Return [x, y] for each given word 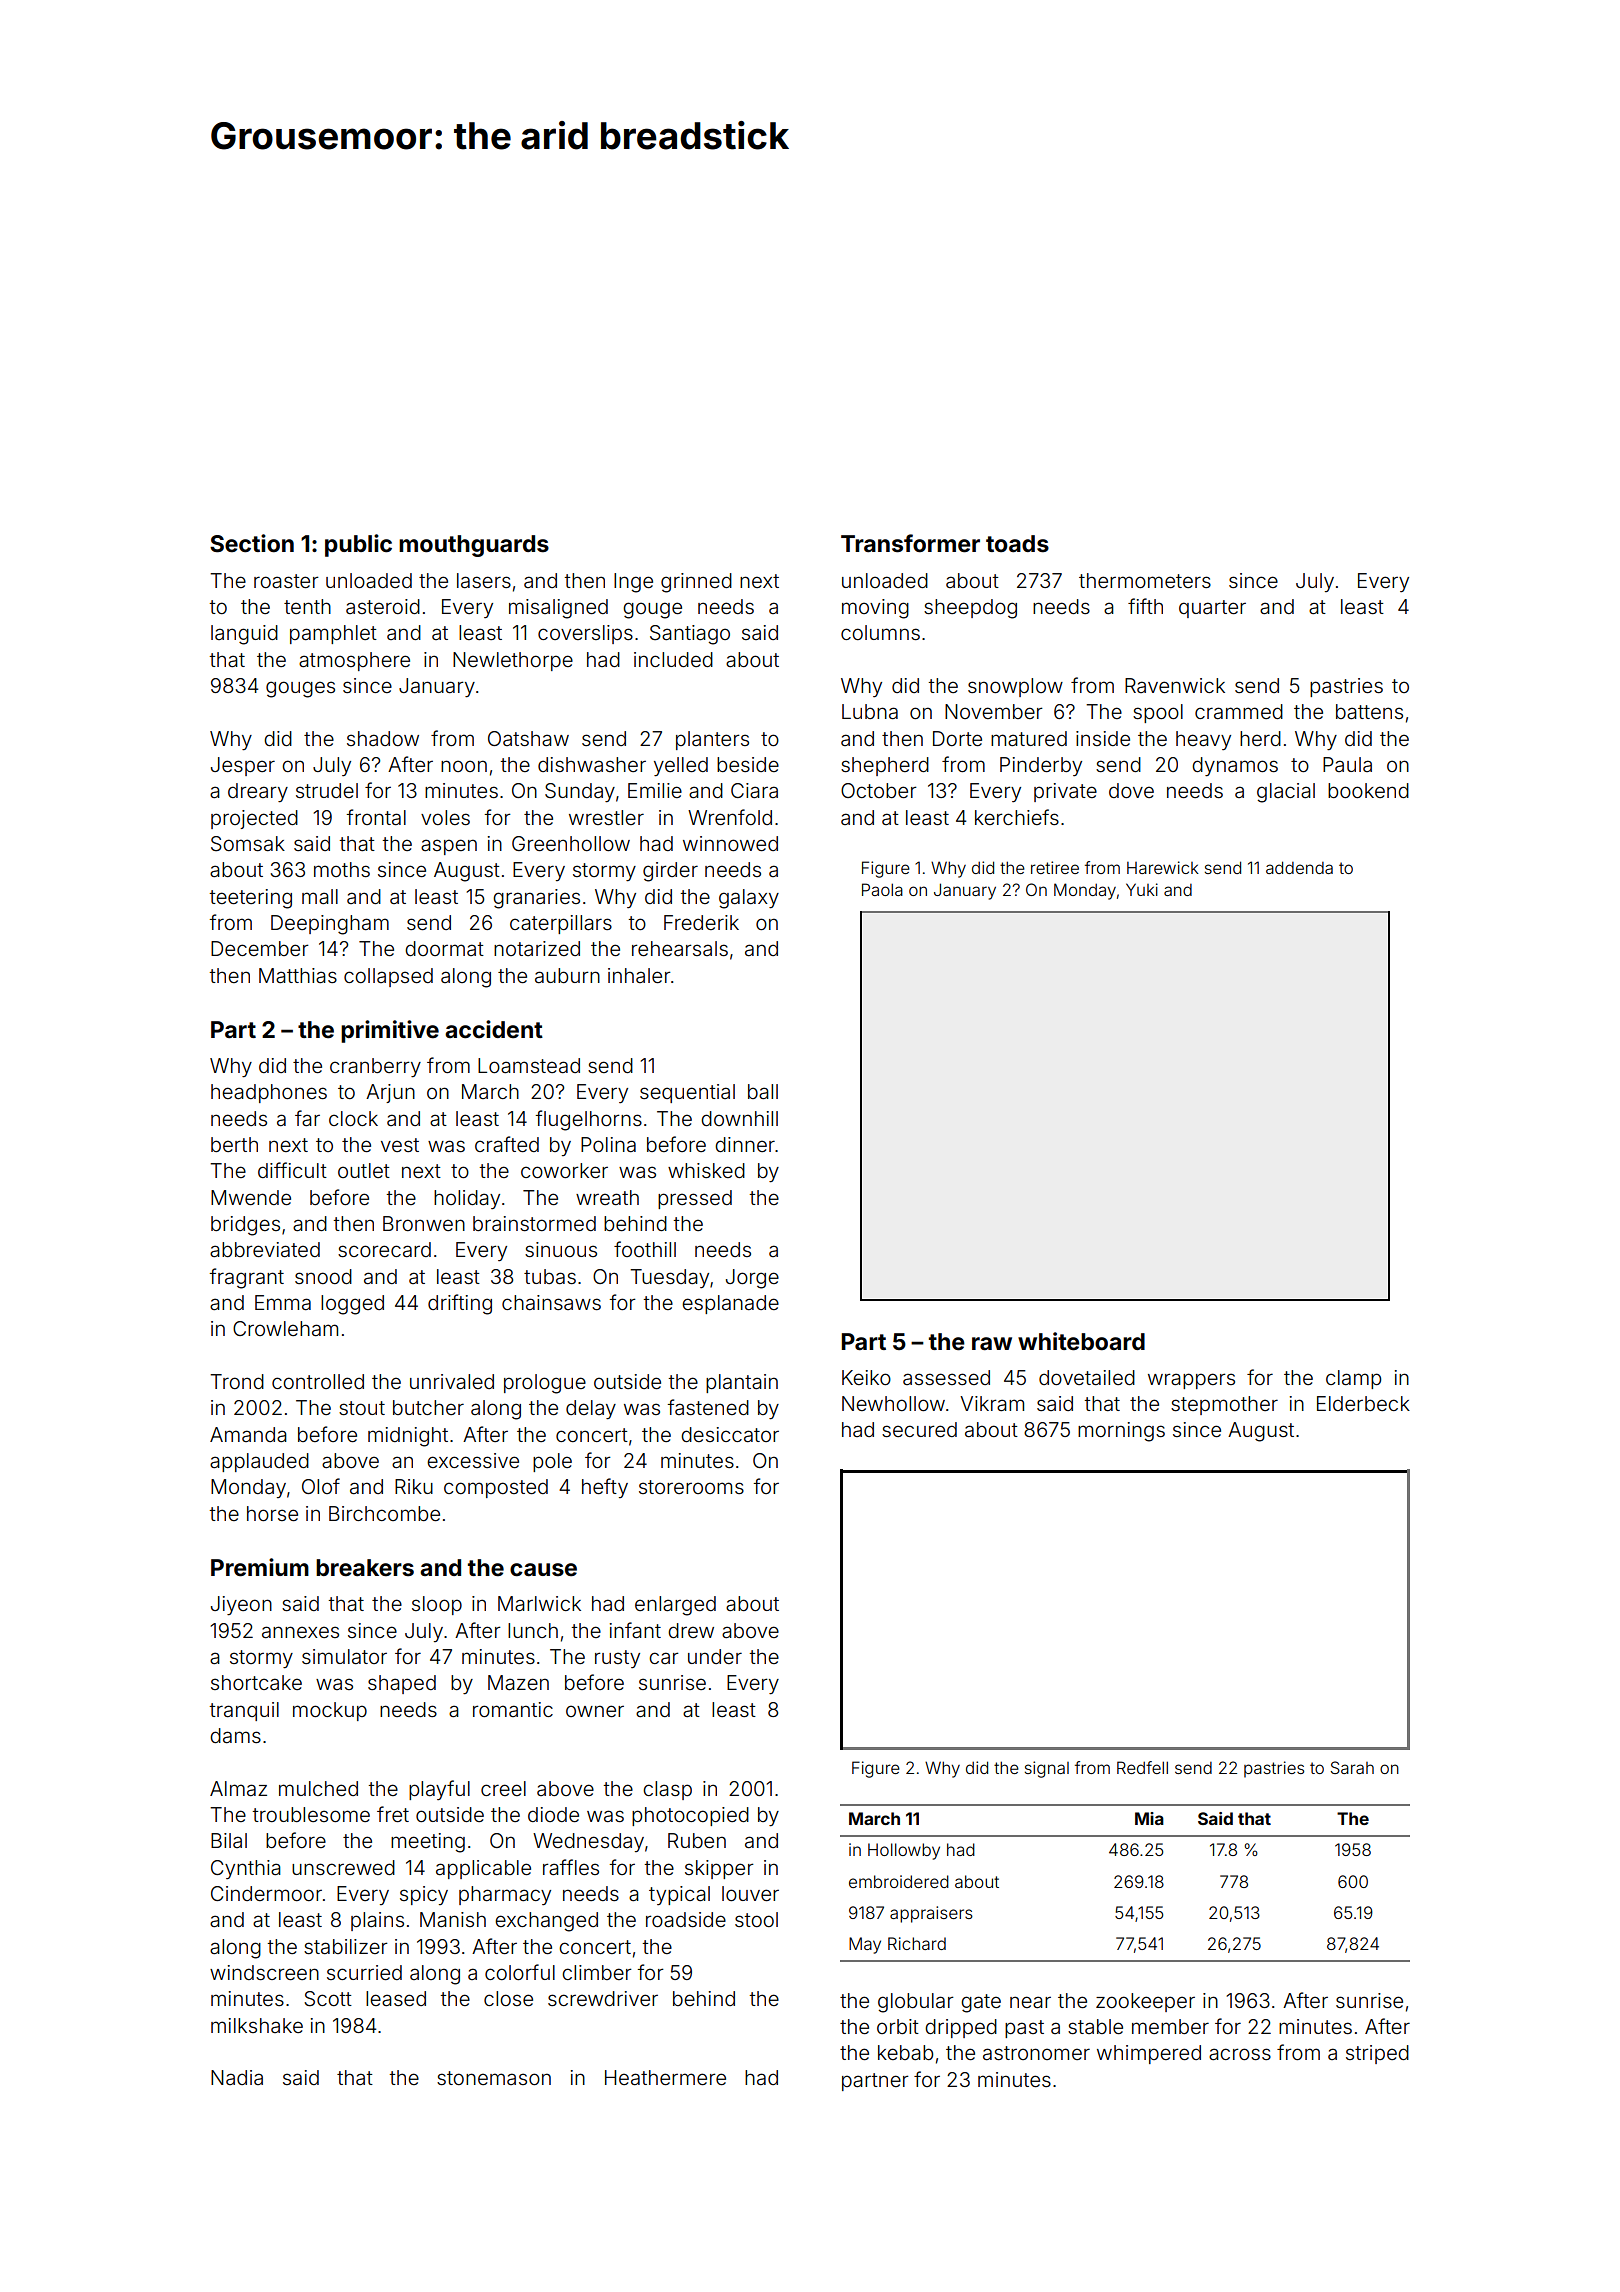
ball [763, 1091]
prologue [545, 1384]
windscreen [264, 1972]
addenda [1299, 867]
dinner [745, 1144]
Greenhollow [571, 843]
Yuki [1142, 889]
